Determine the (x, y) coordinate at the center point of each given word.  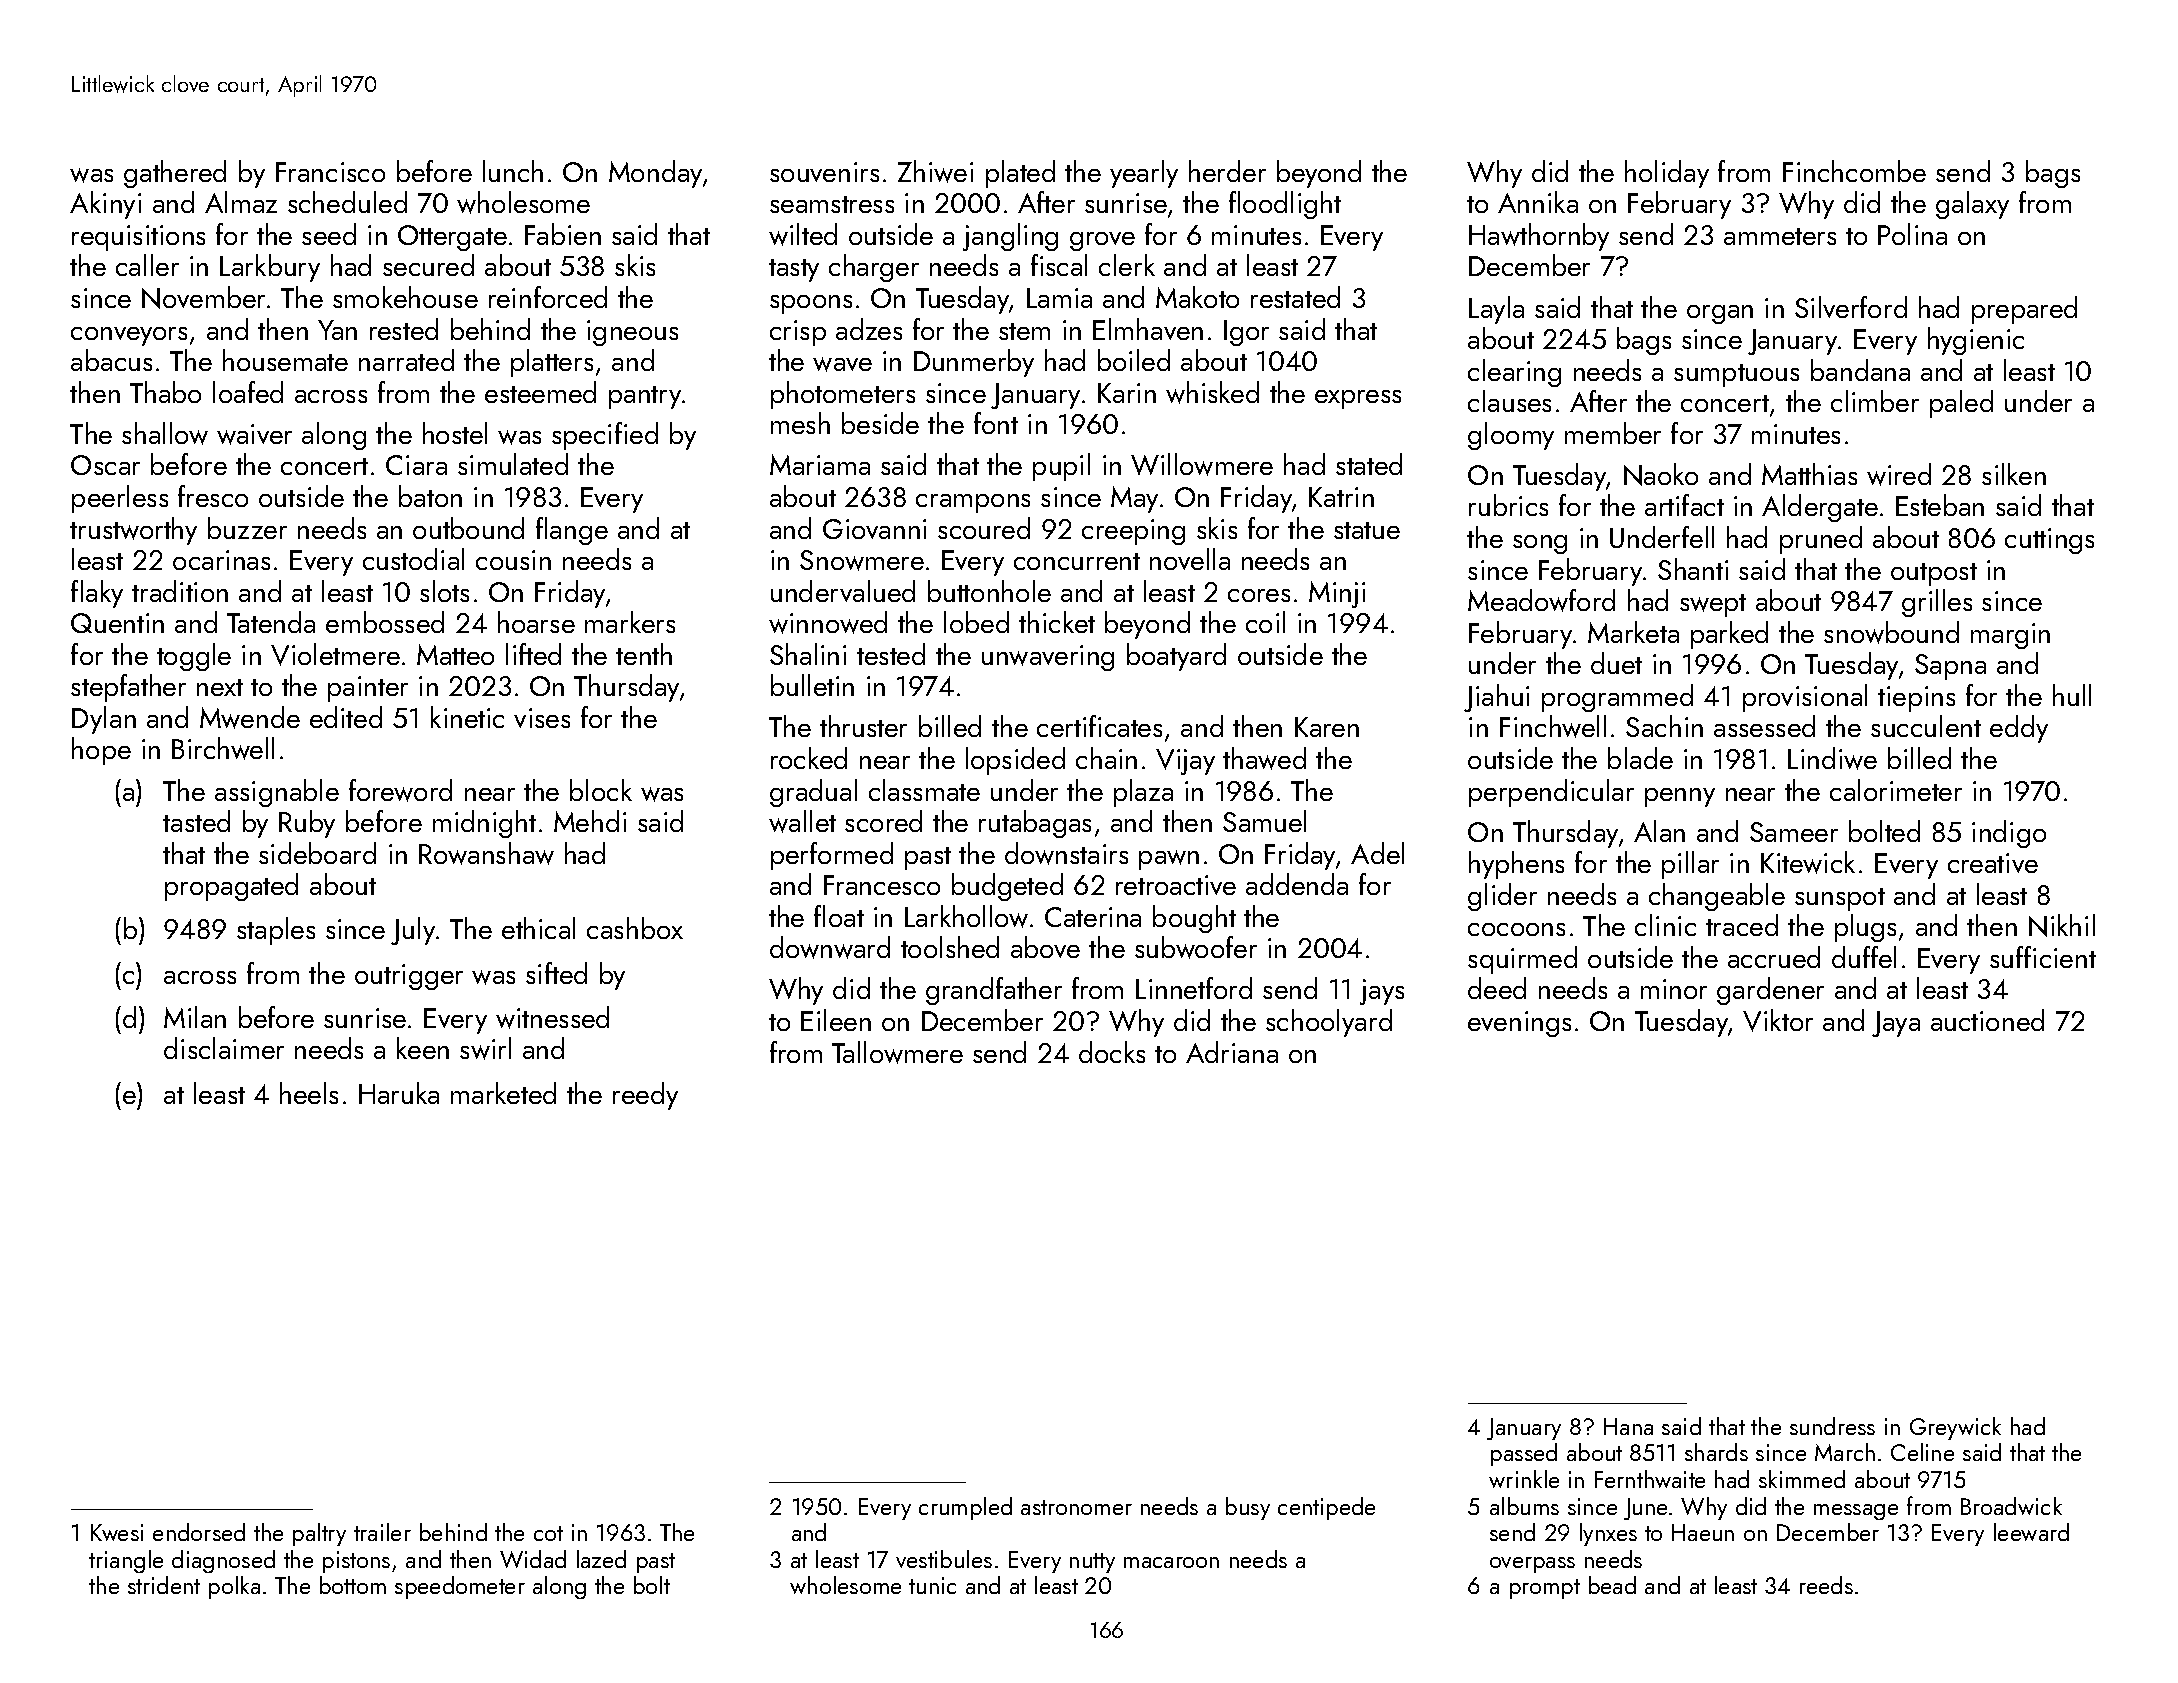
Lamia (1059, 298)
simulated (513, 464)
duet (1616, 663)
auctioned (1987, 1020)
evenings (1519, 1024)
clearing (1514, 373)
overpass (1532, 1565)
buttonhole (989, 591)
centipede (1326, 1508)
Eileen (836, 1020)
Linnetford (1194, 988)
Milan (195, 1017)
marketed (503, 1093)
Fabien (563, 234)
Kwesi (117, 1532)
